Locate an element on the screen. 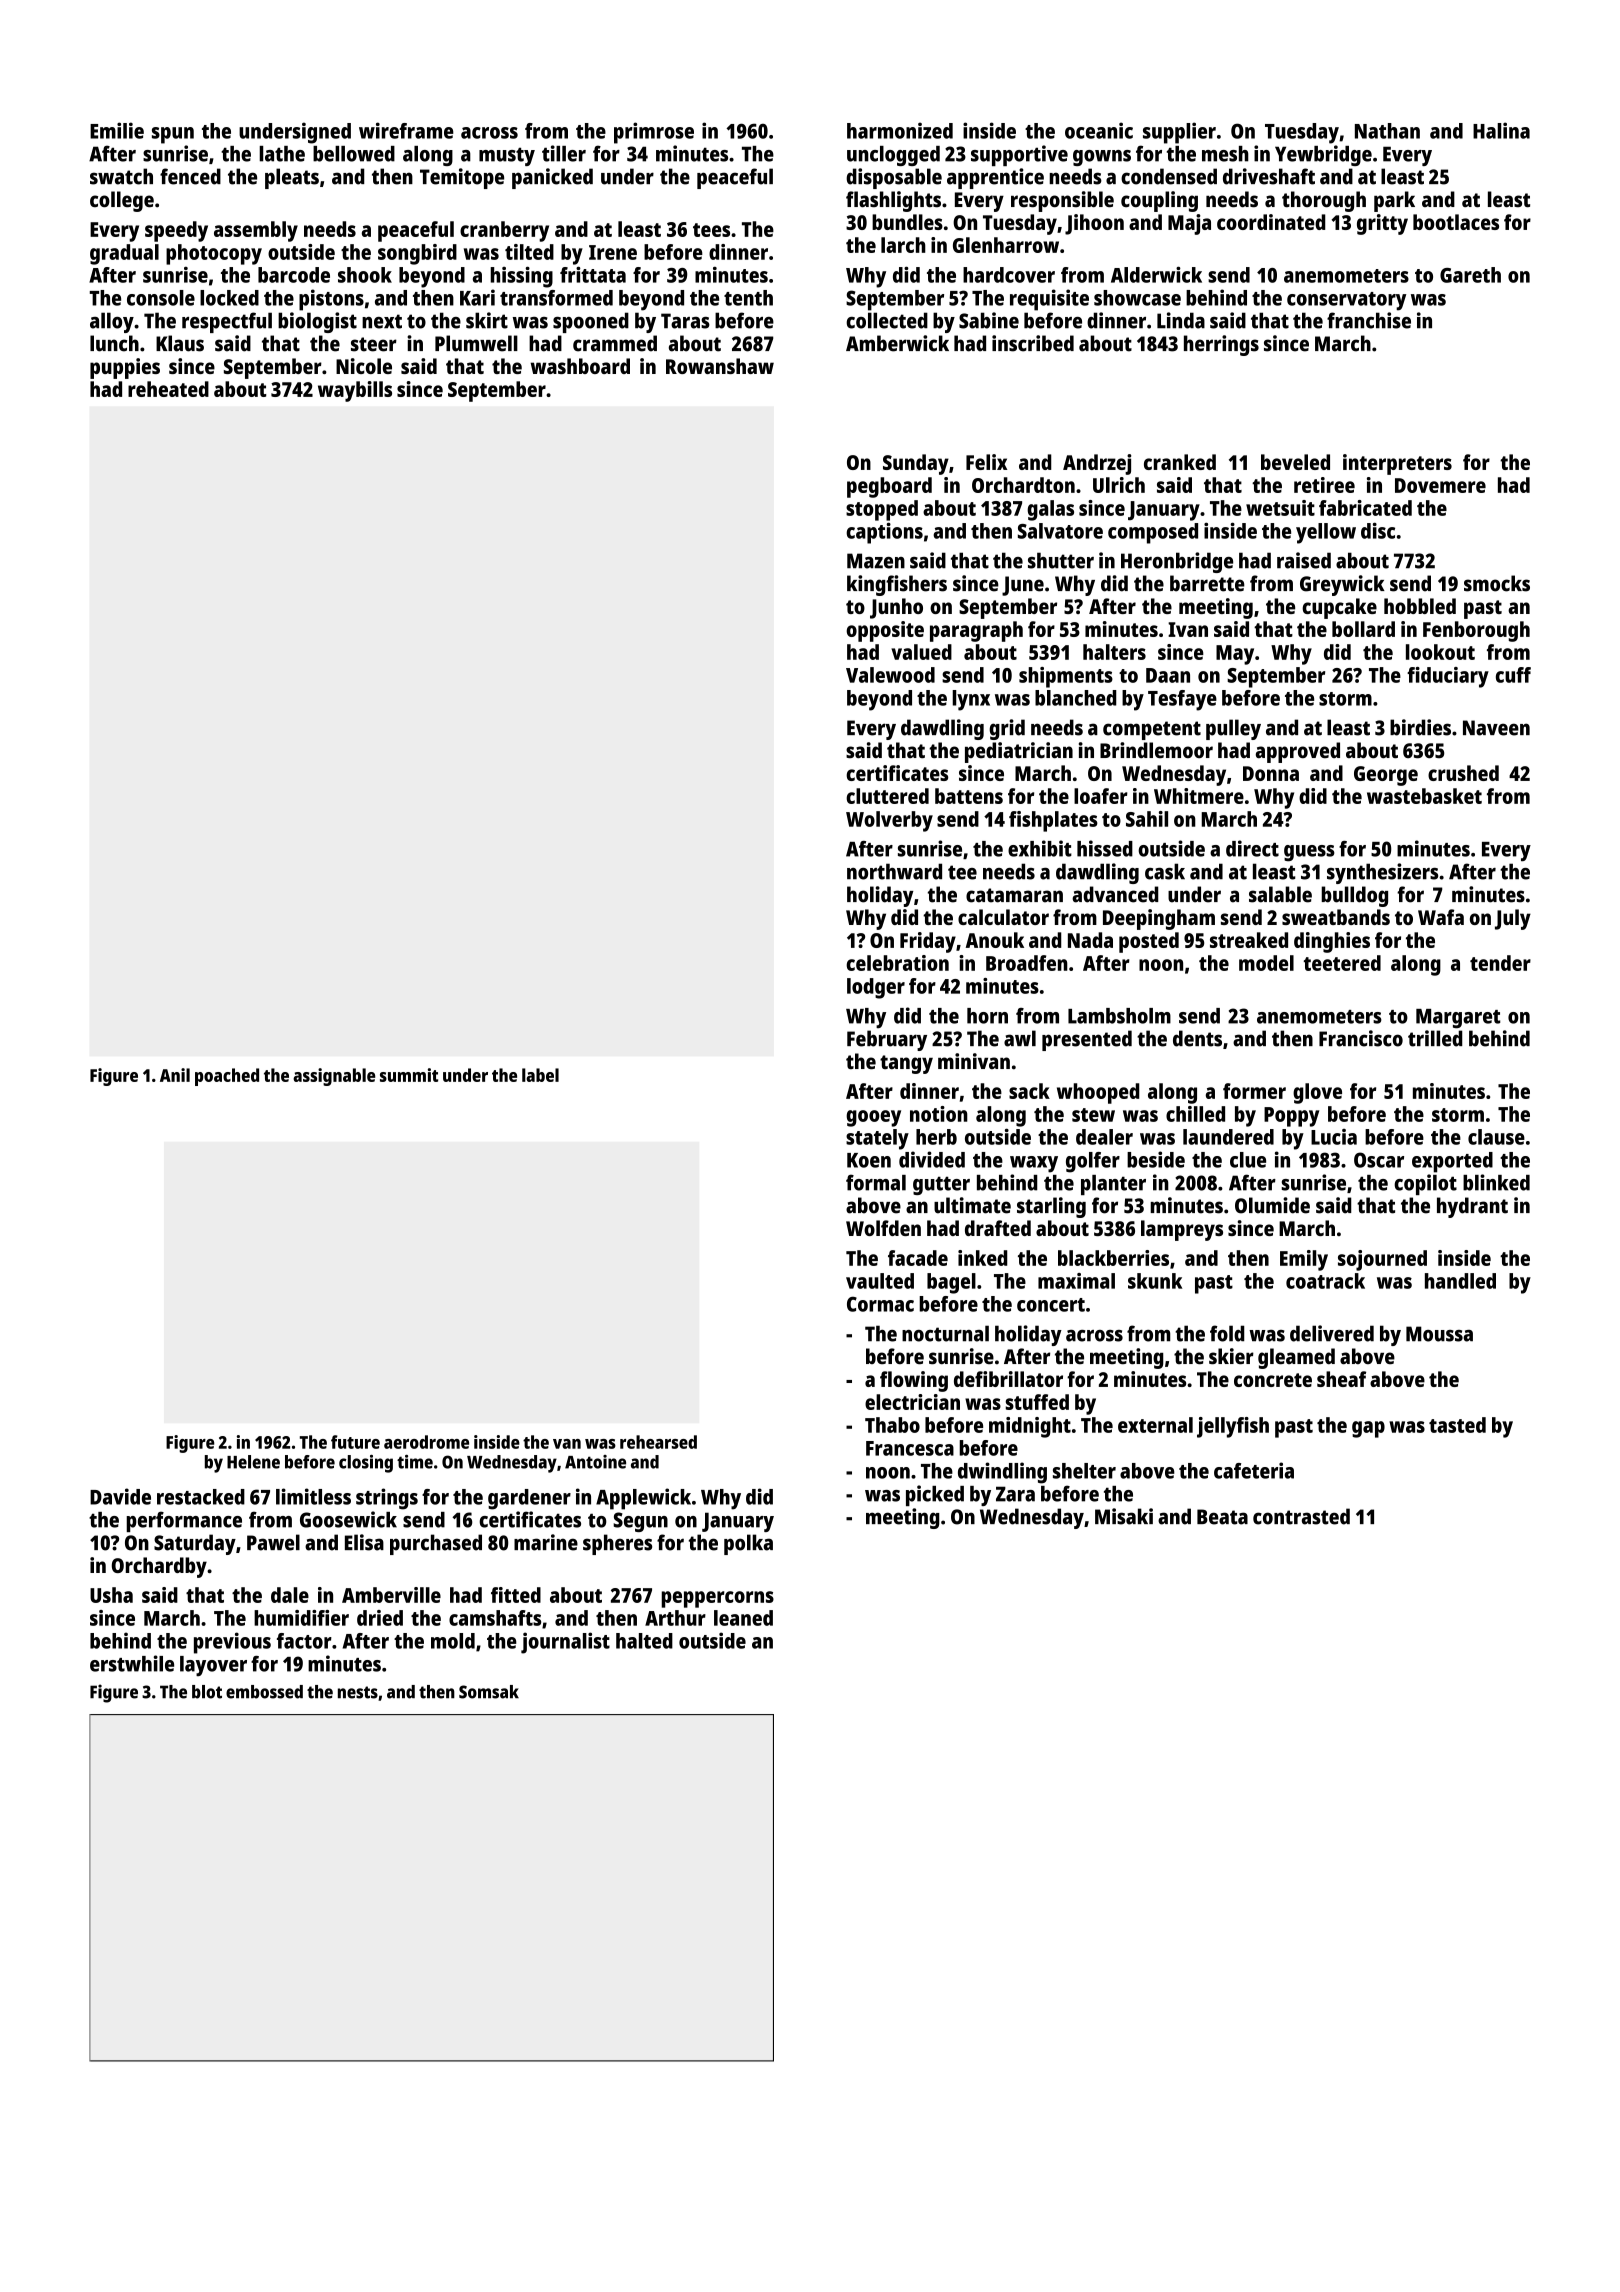 The image size is (1620, 2292). oceanic is located at coordinates (1099, 130).
